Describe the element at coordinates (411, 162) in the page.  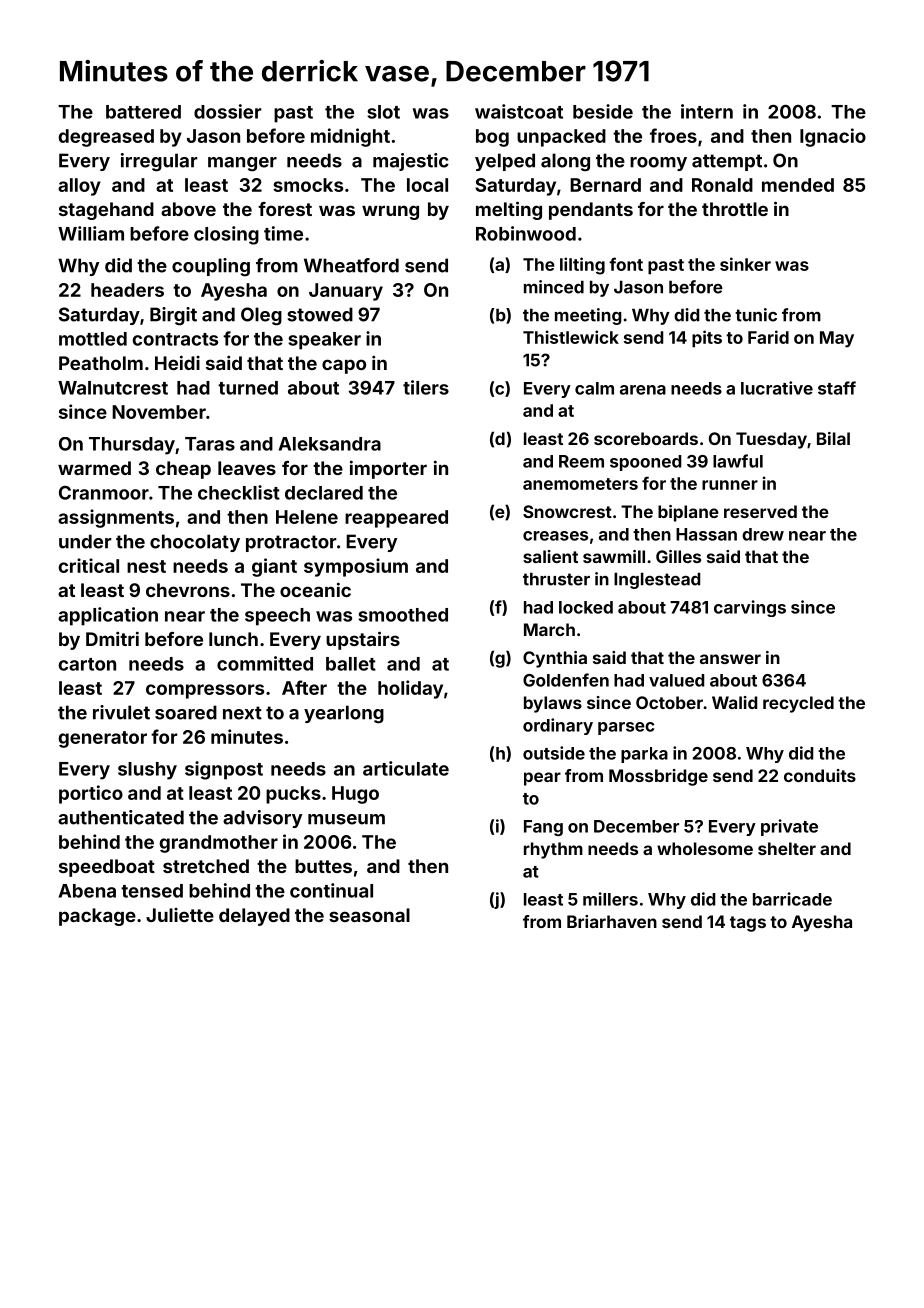
I see `majestic` at that location.
